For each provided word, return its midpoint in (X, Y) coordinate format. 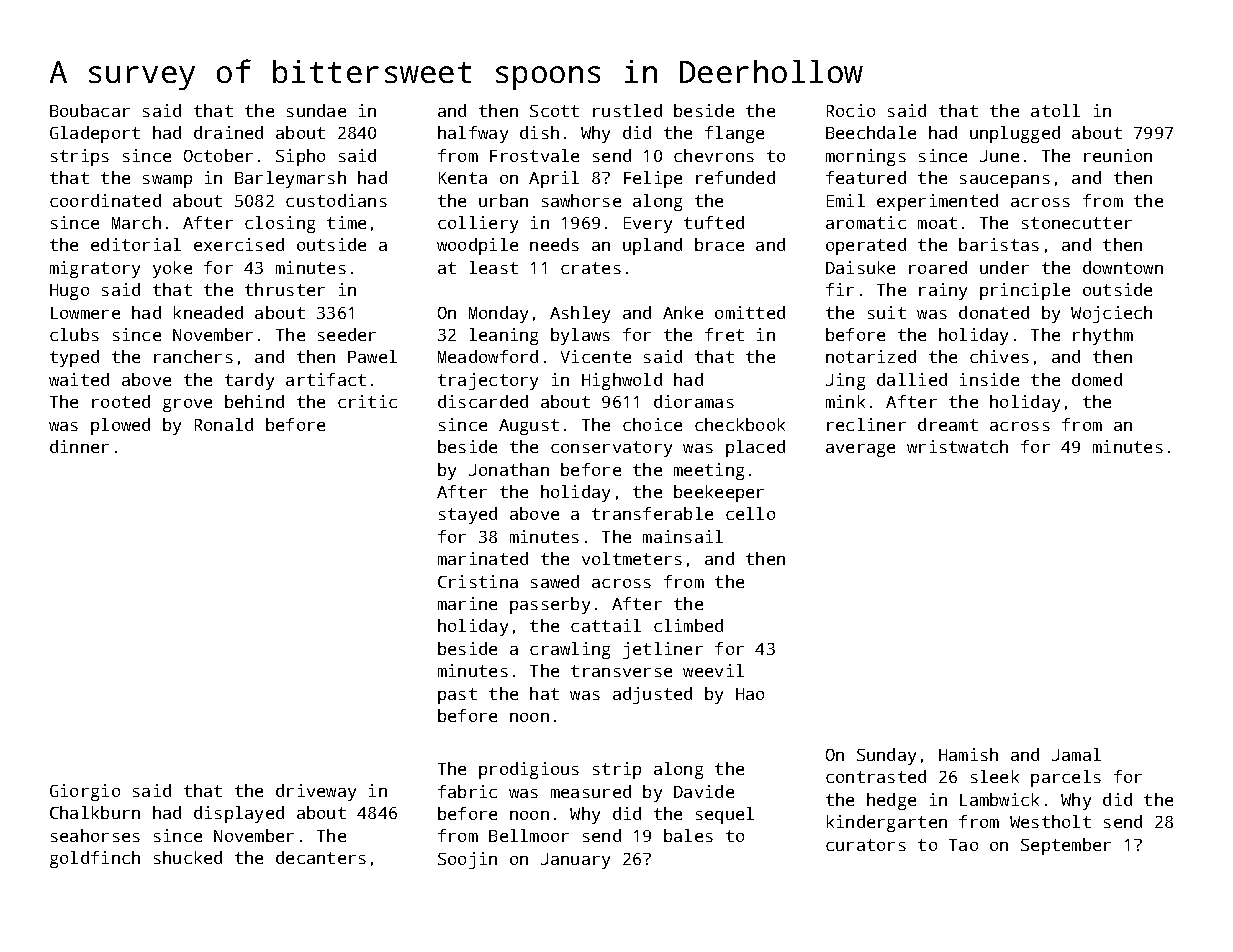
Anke (683, 312)
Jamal (1076, 754)
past (457, 696)
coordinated (105, 200)
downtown (1123, 267)
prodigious (529, 770)
